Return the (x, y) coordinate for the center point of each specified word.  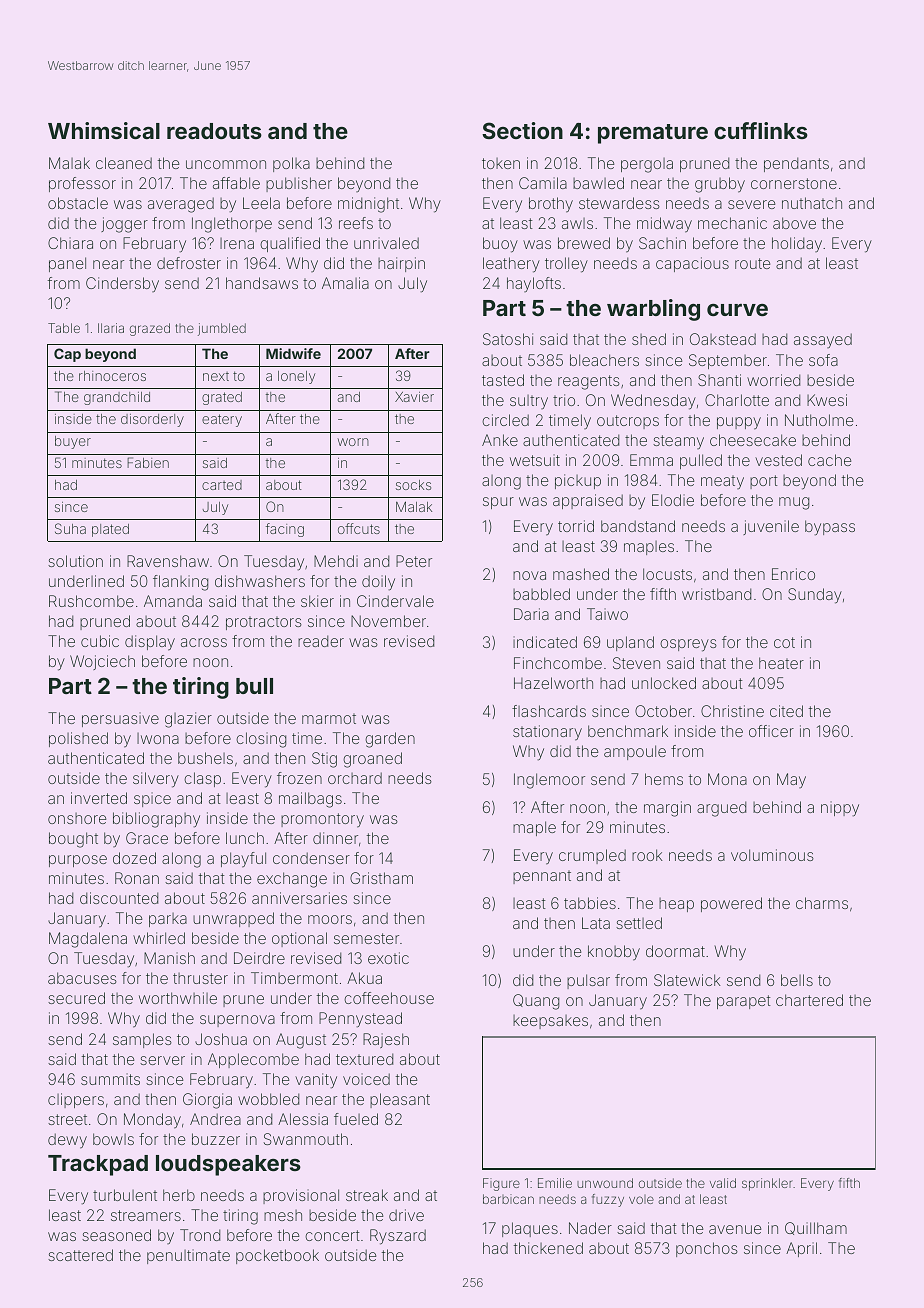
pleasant (400, 1100)
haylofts (534, 284)
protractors (264, 623)
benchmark (628, 731)
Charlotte (737, 400)
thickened (548, 1248)
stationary (547, 733)
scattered (80, 1255)
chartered (809, 1000)
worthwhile (178, 998)
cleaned (124, 163)
